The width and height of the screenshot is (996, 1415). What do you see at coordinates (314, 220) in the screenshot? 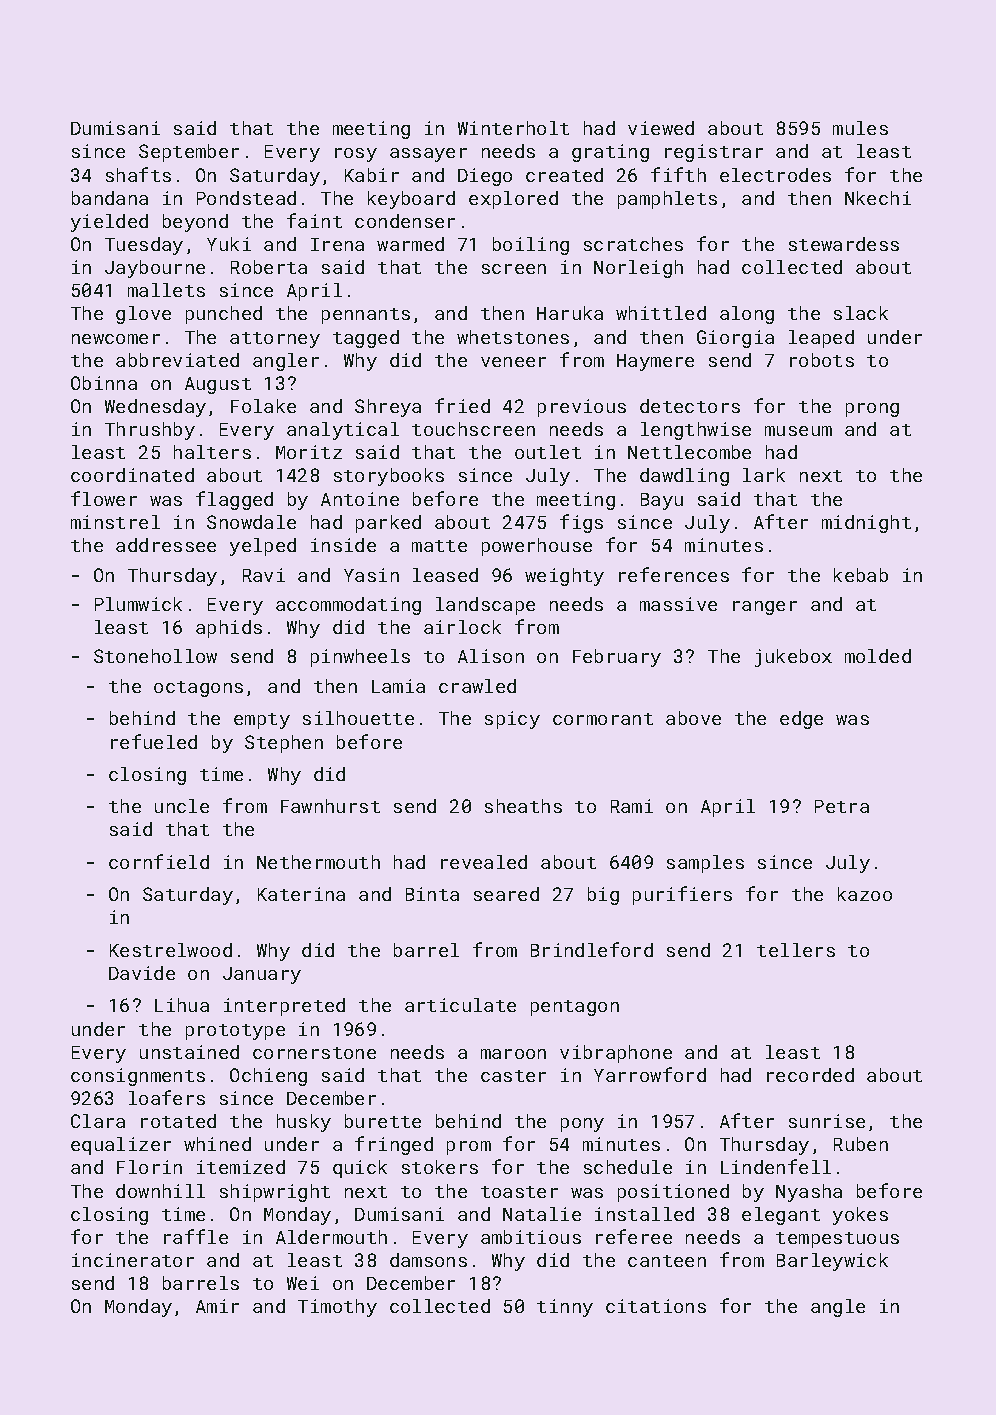
I see `faint` at bounding box center [314, 220].
